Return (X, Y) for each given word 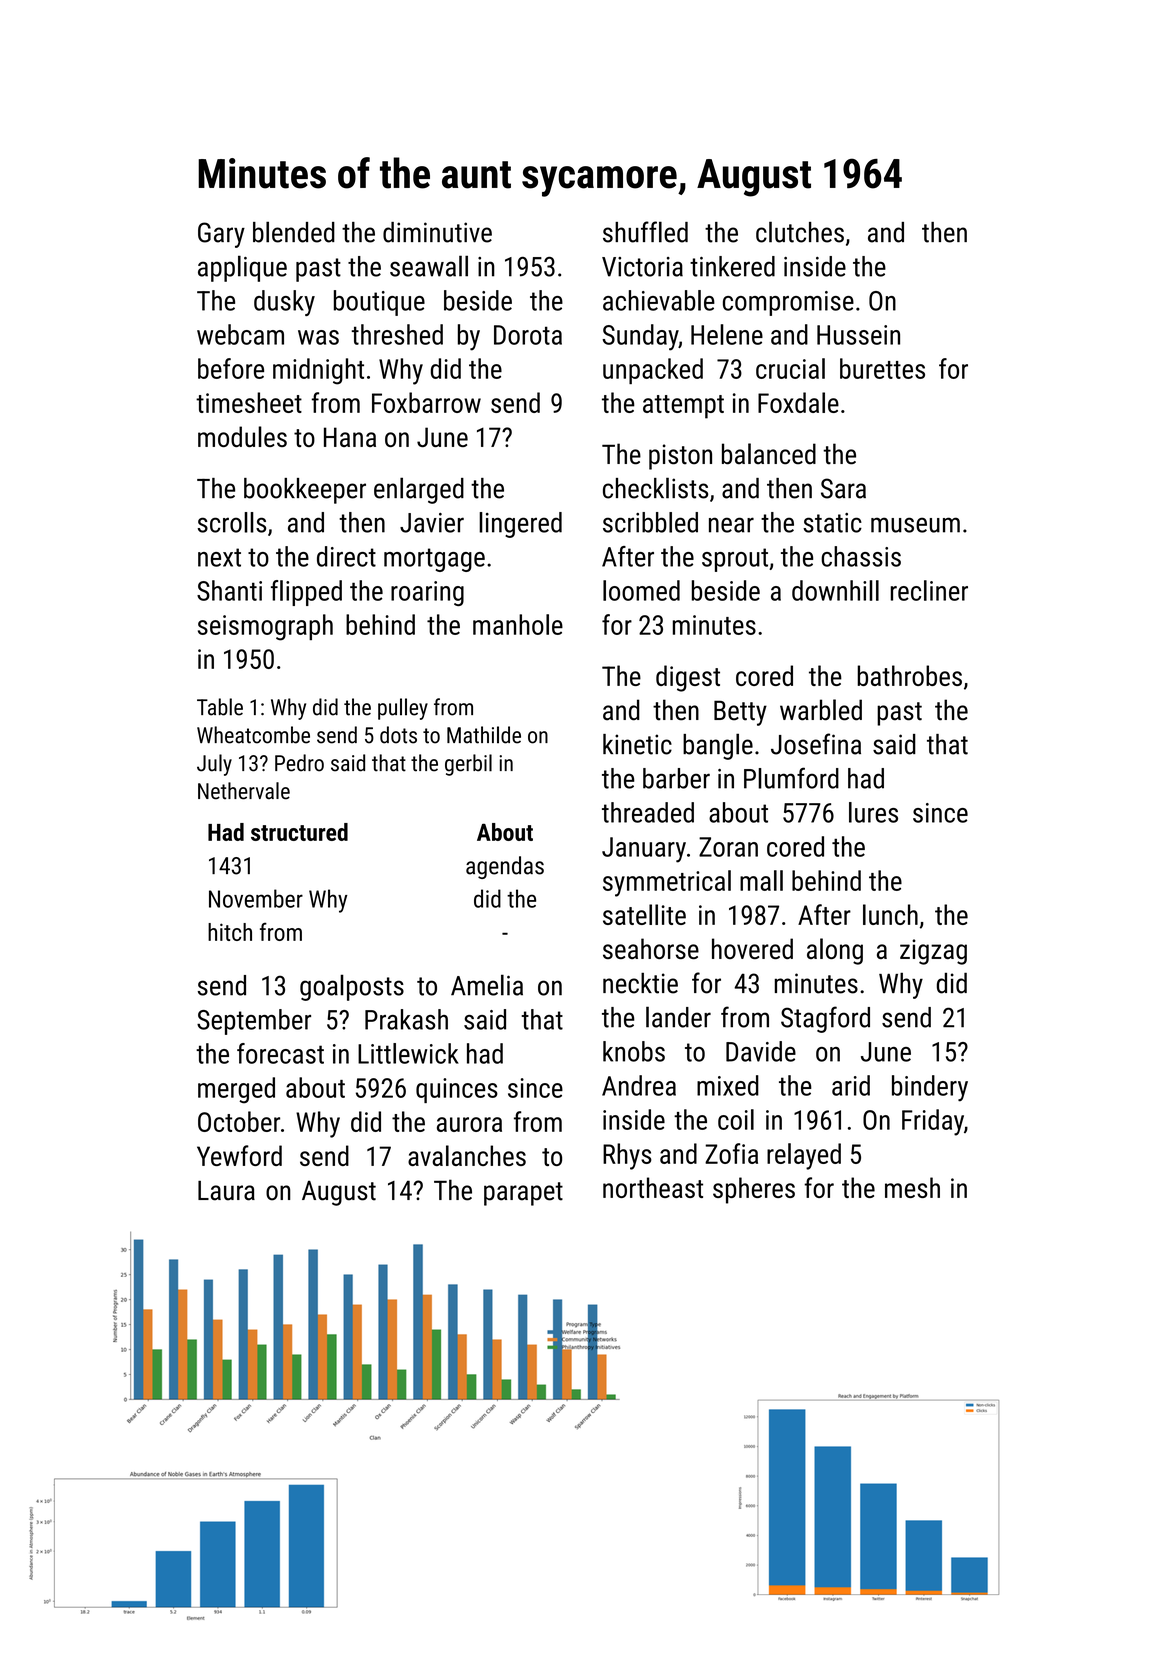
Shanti (229, 590)
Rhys (627, 1156)
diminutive (437, 232)
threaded (648, 812)
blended (294, 232)
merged (236, 1090)
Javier (432, 523)
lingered (520, 525)
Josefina (816, 744)
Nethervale (244, 791)
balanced (769, 454)
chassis (861, 556)
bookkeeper (305, 491)
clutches (800, 232)
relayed (804, 1156)
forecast (280, 1053)
